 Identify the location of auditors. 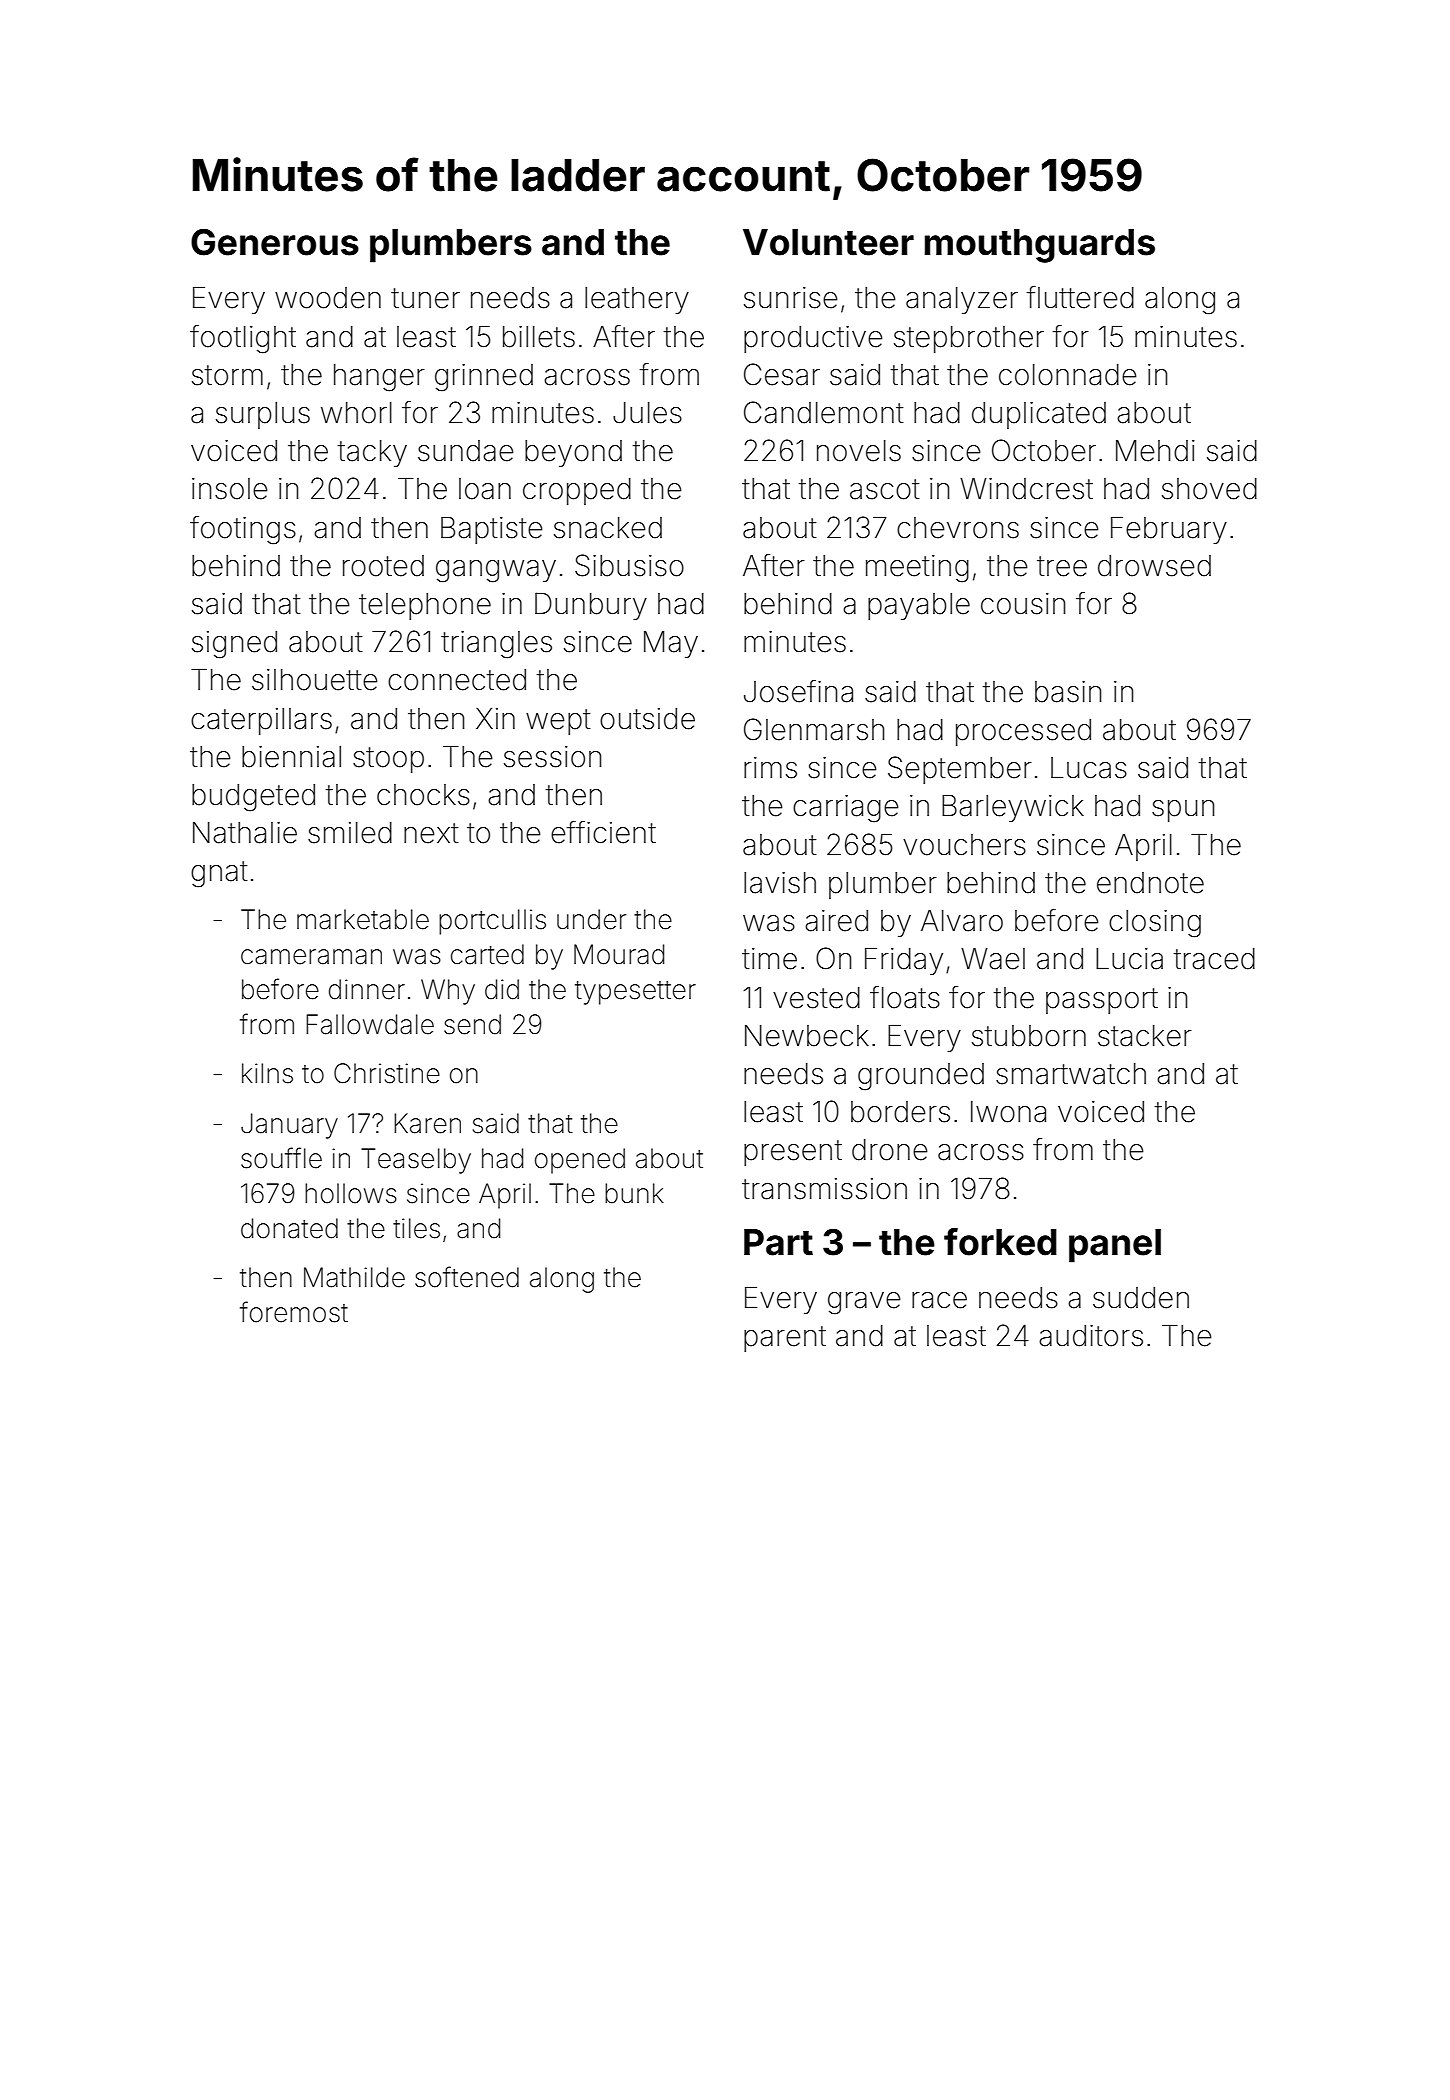
(1091, 1336).
